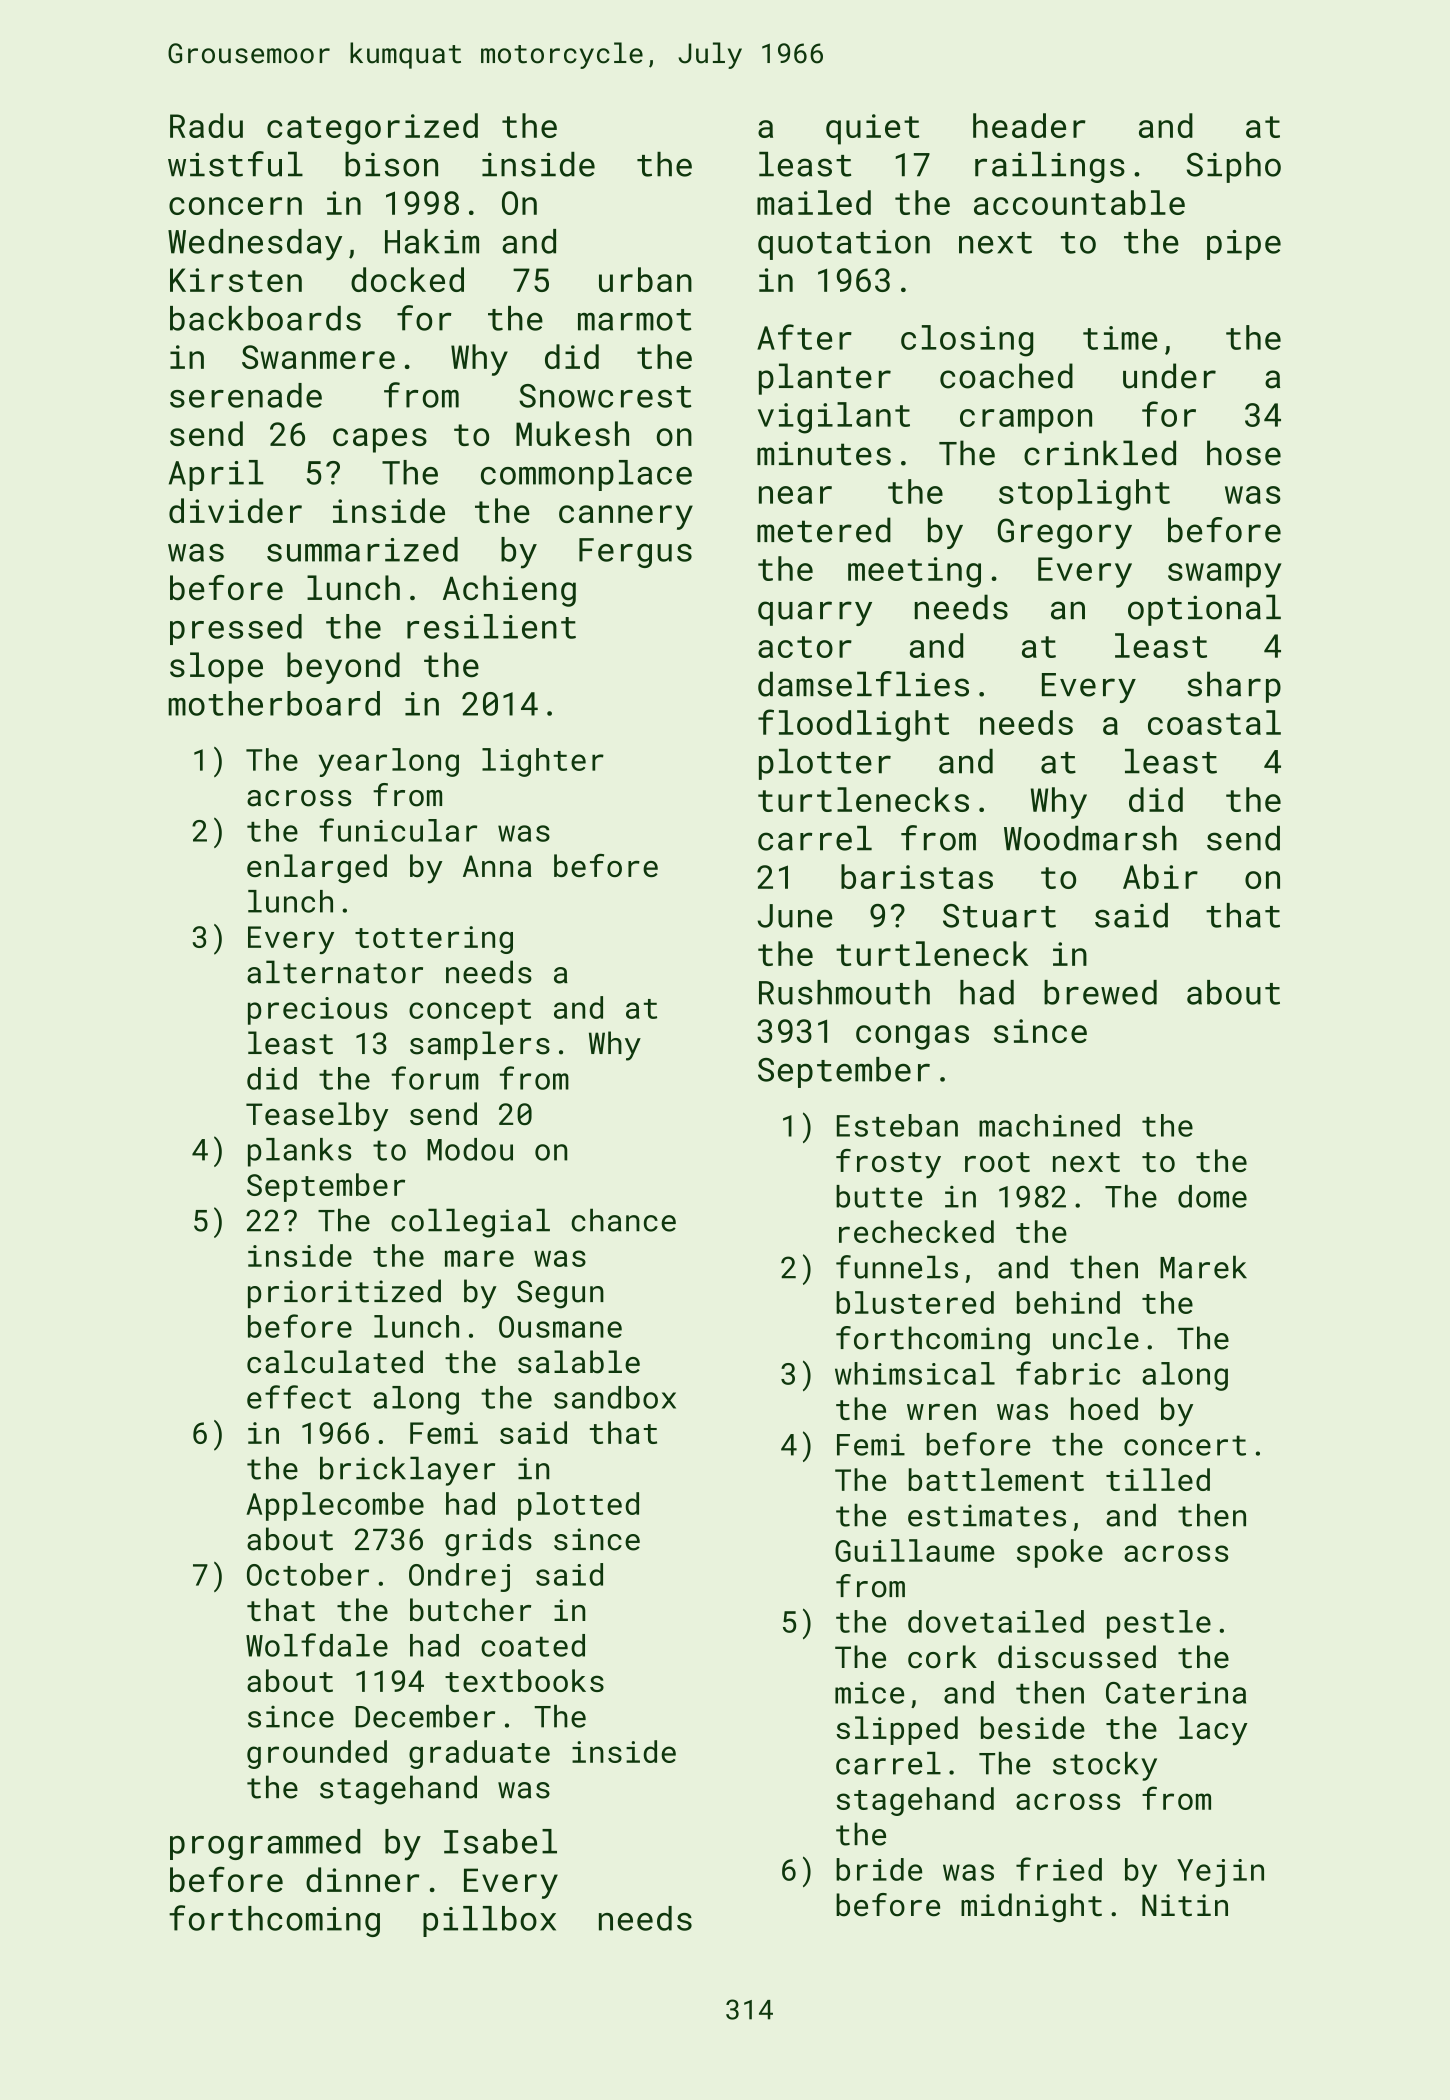 The width and height of the screenshot is (1450, 2100). What do you see at coordinates (265, 1844) in the screenshot?
I see `programmed` at bounding box center [265, 1844].
